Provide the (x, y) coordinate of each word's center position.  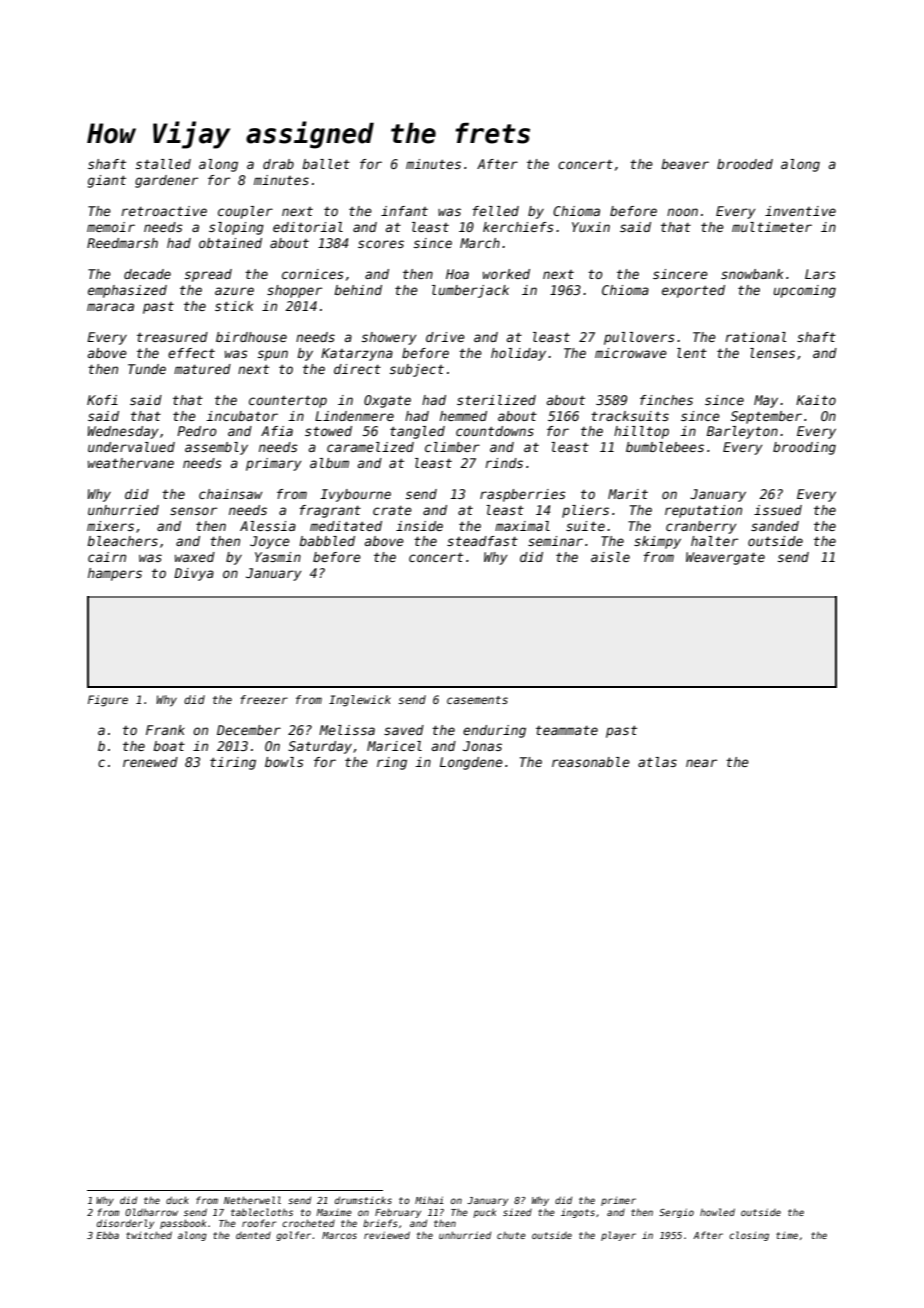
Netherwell (252, 1200)
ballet (326, 164)
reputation (703, 511)
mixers (110, 526)
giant (107, 181)
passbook (183, 1224)
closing (749, 1236)
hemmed (463, 416)
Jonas (482, 746)
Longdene (471, 763)
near (701, 763)
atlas (657, 762)
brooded (745, 164)
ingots (578, 1213)
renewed (150, 762)
